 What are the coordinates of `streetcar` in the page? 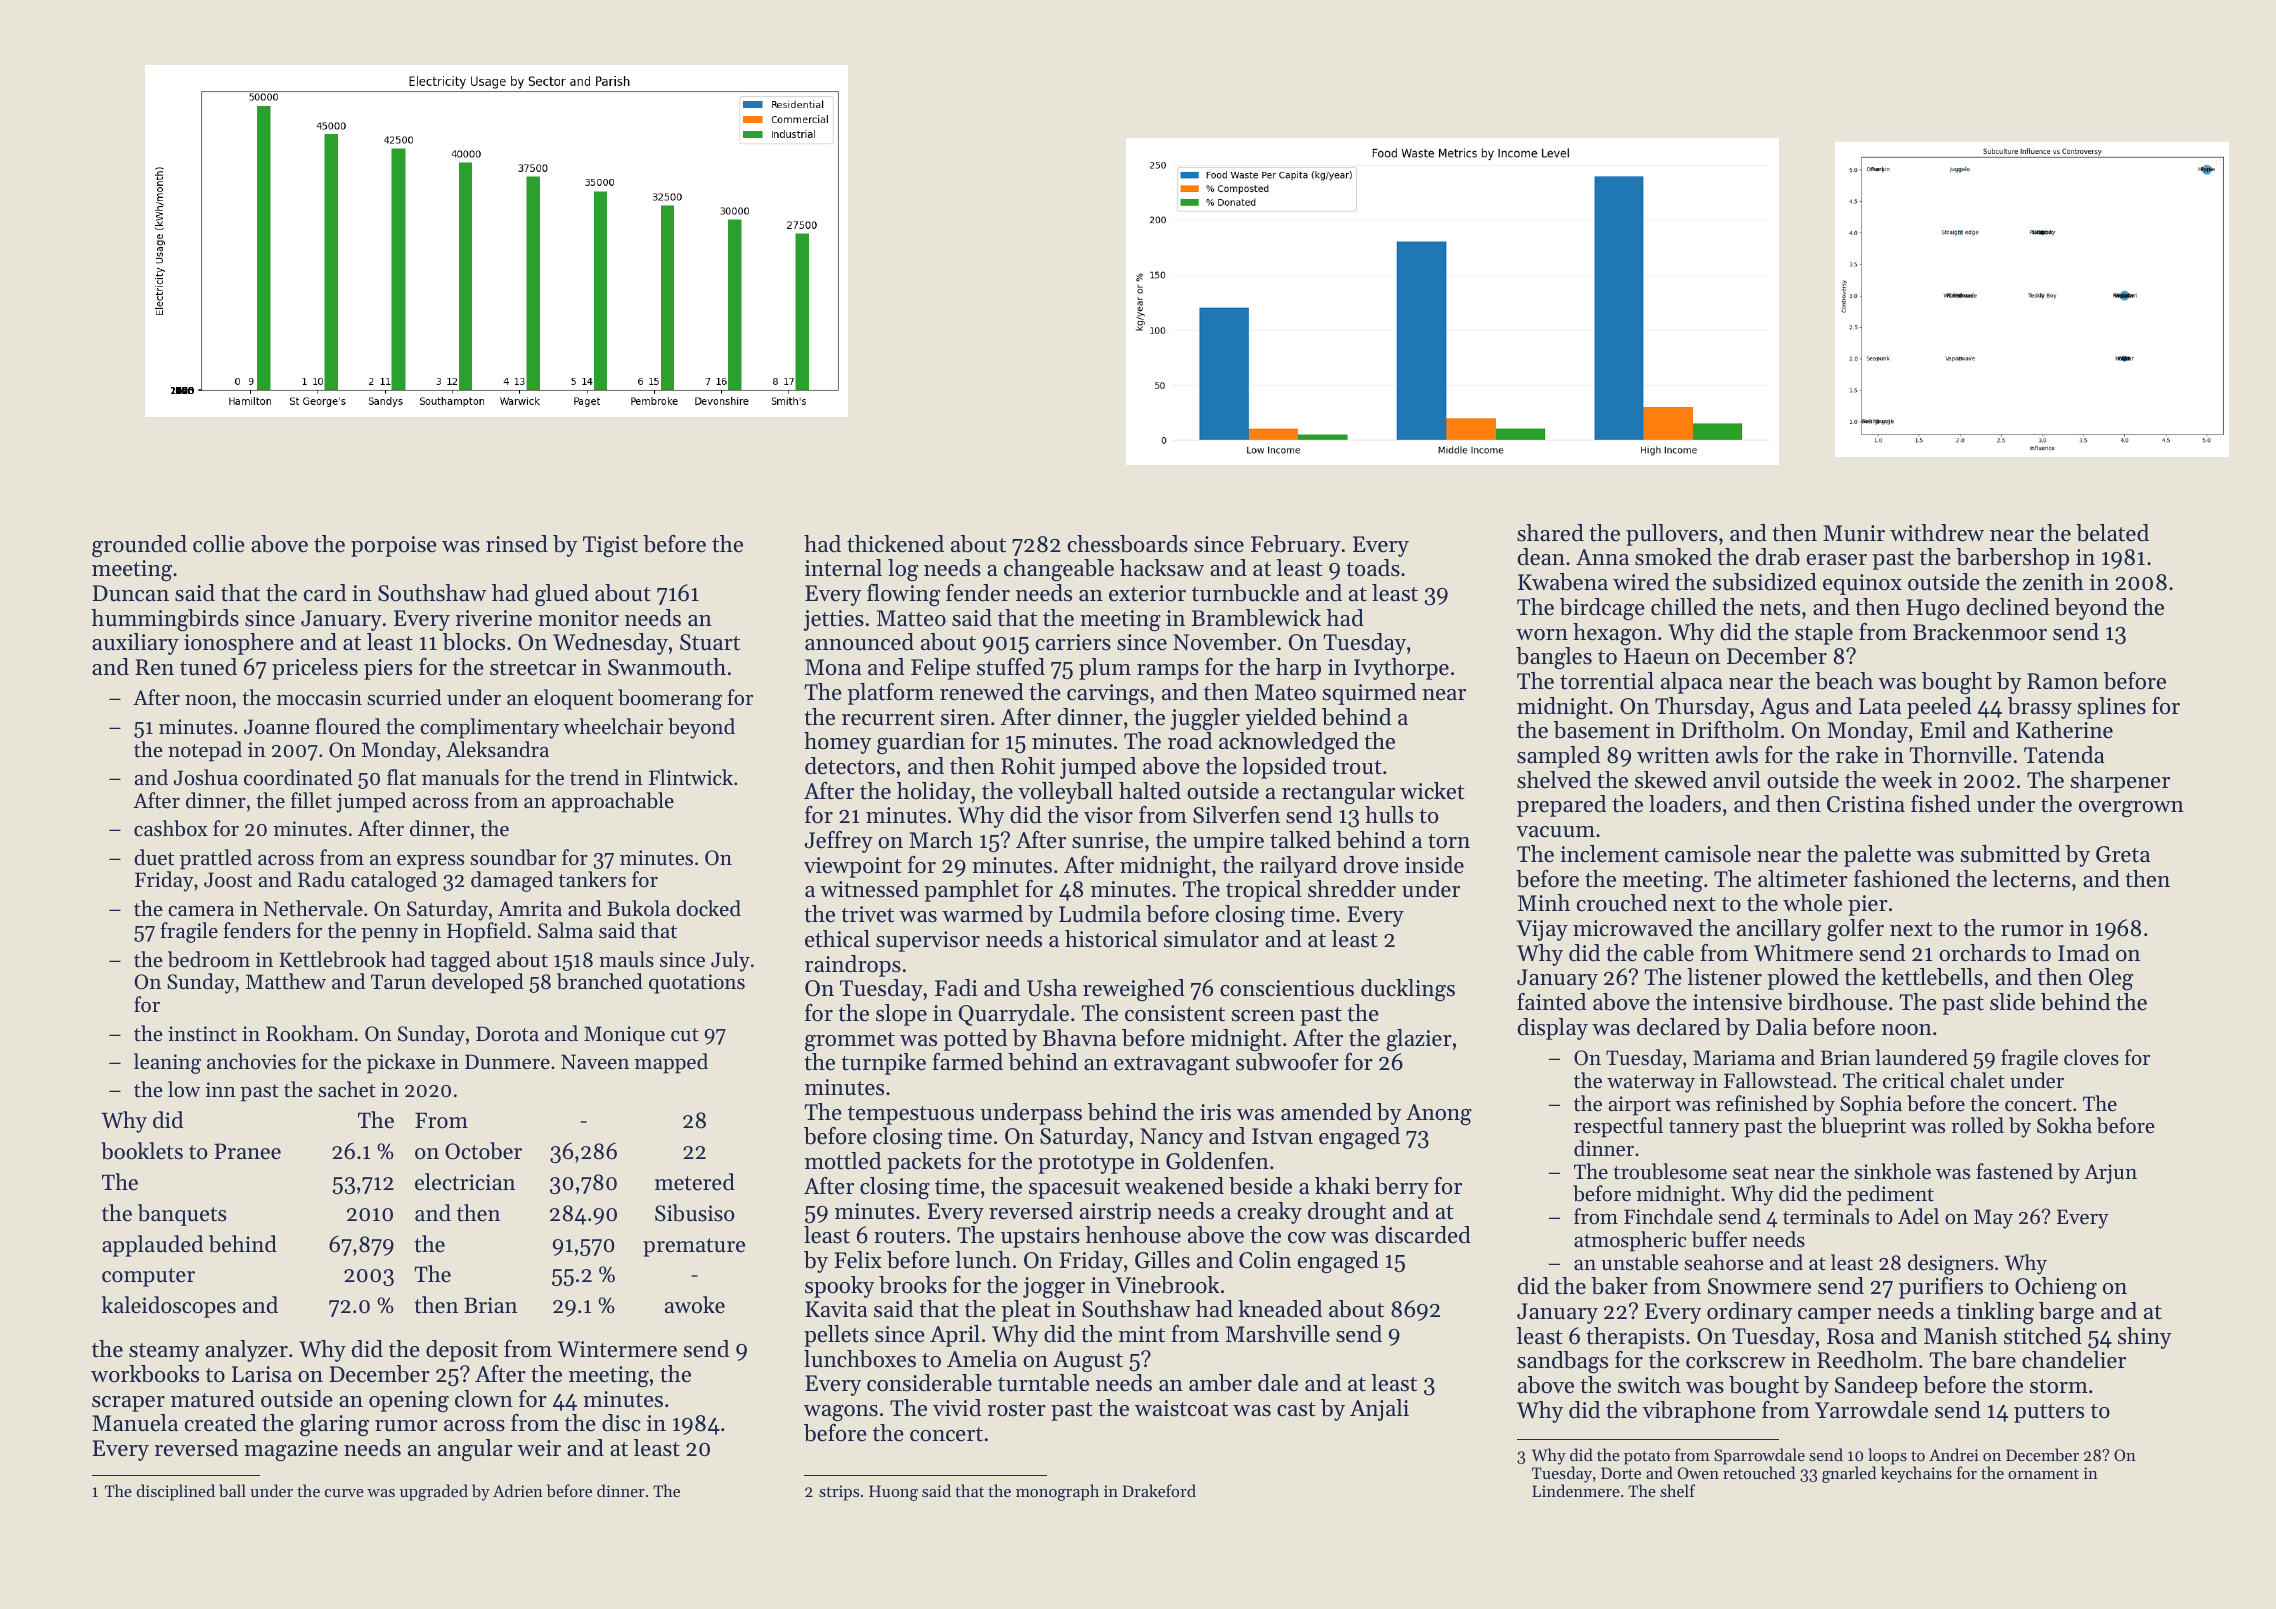 It's located at (533, 668).
